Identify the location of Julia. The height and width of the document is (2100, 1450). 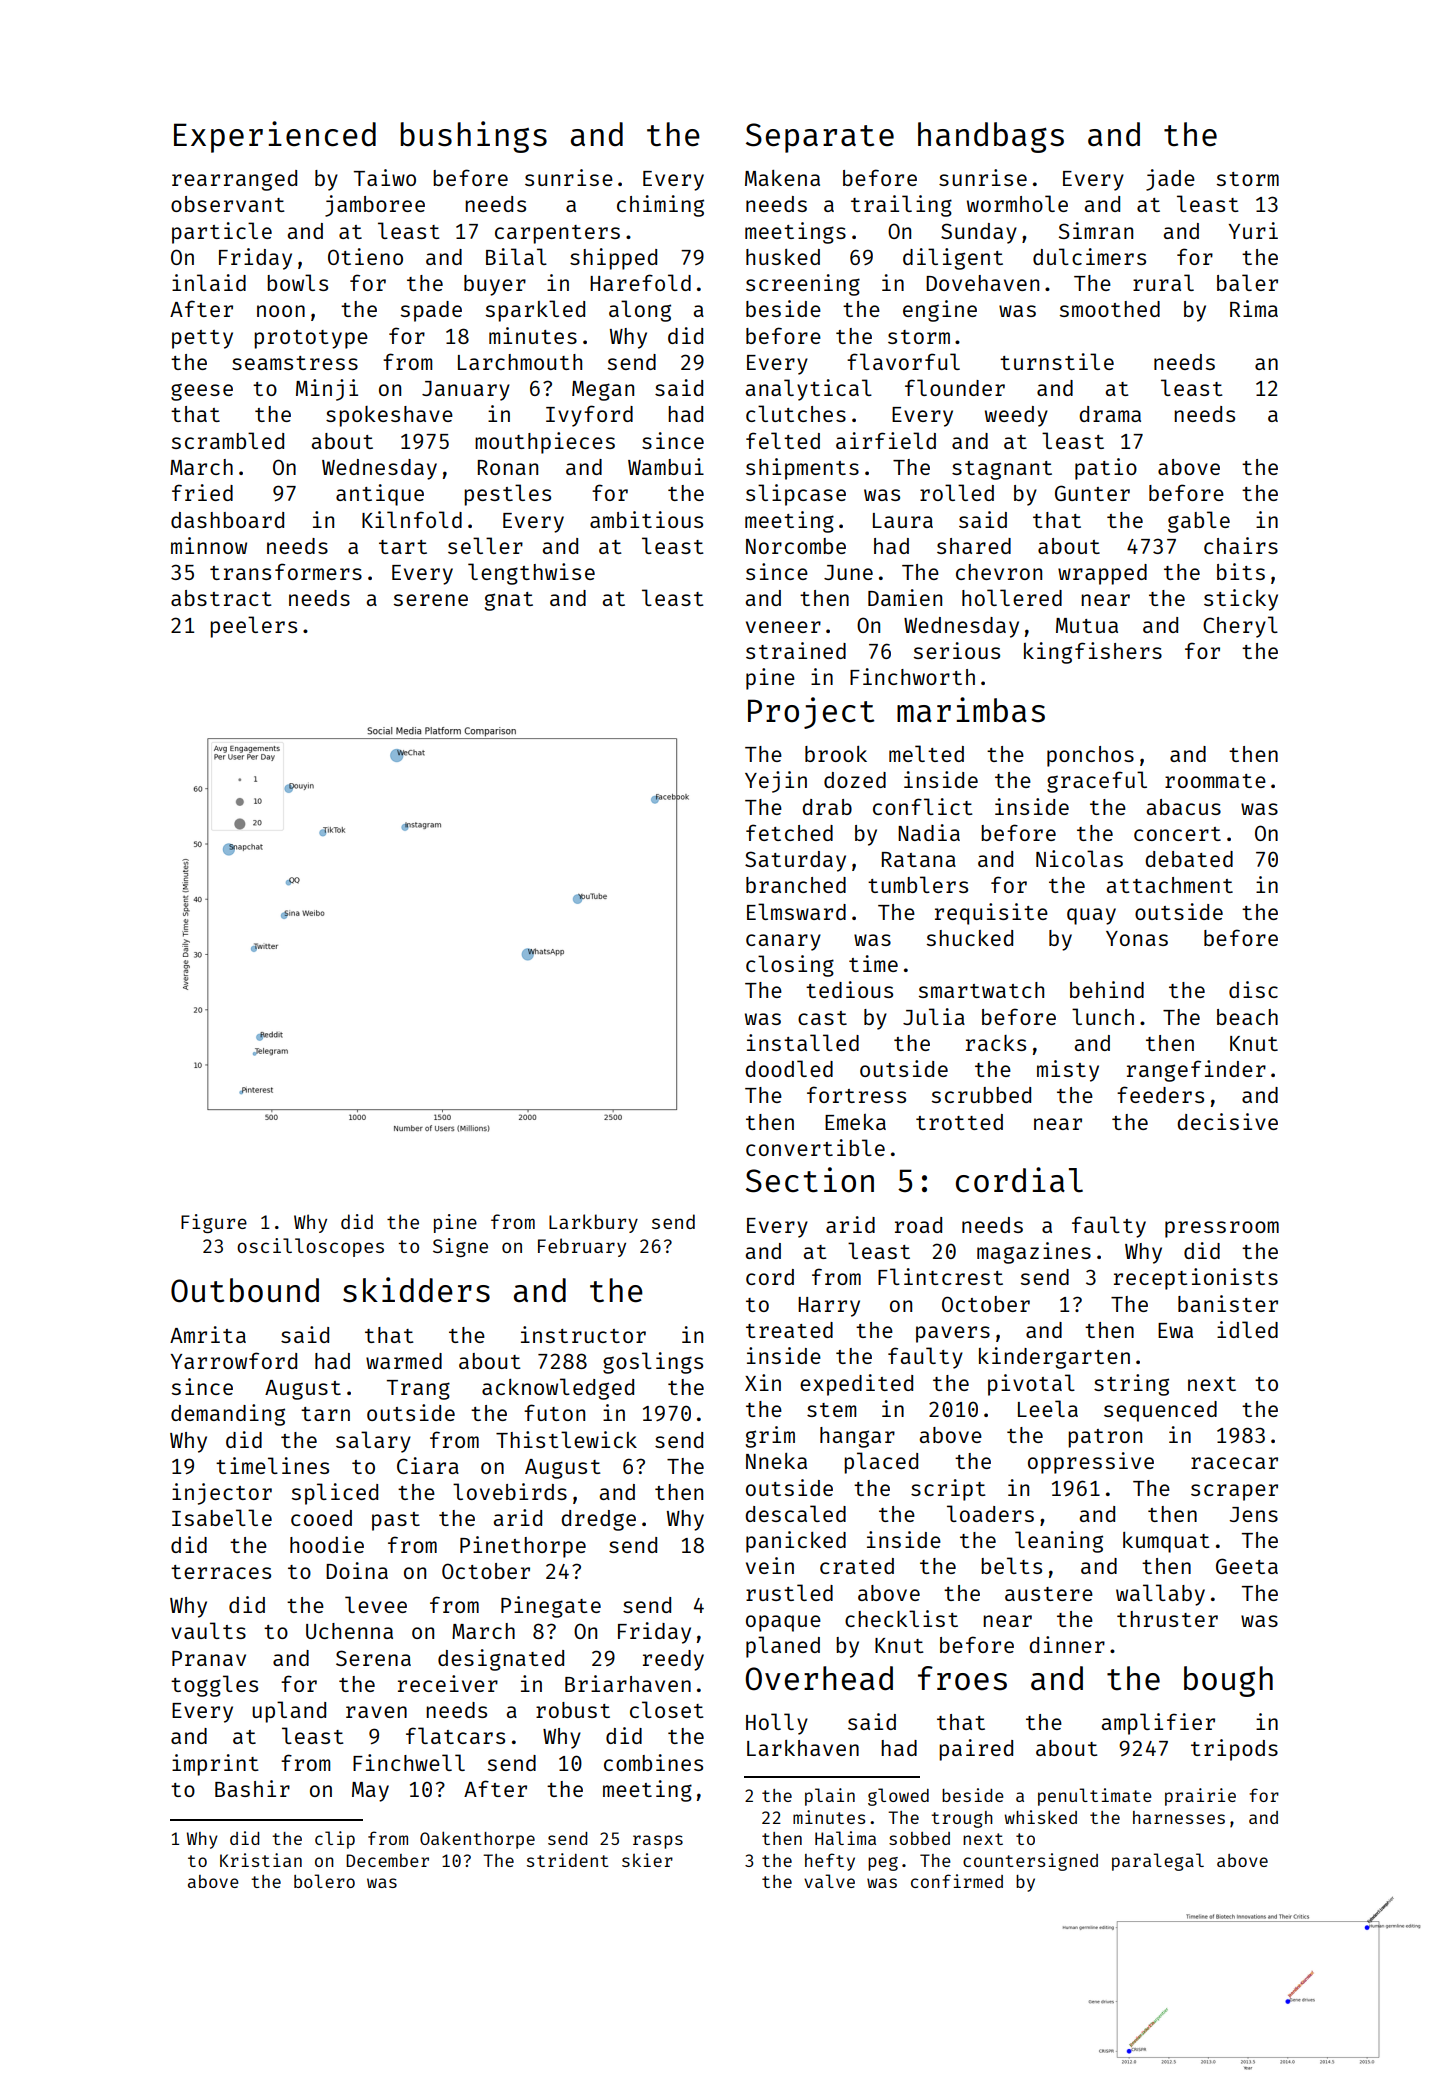
(934, 1016).
